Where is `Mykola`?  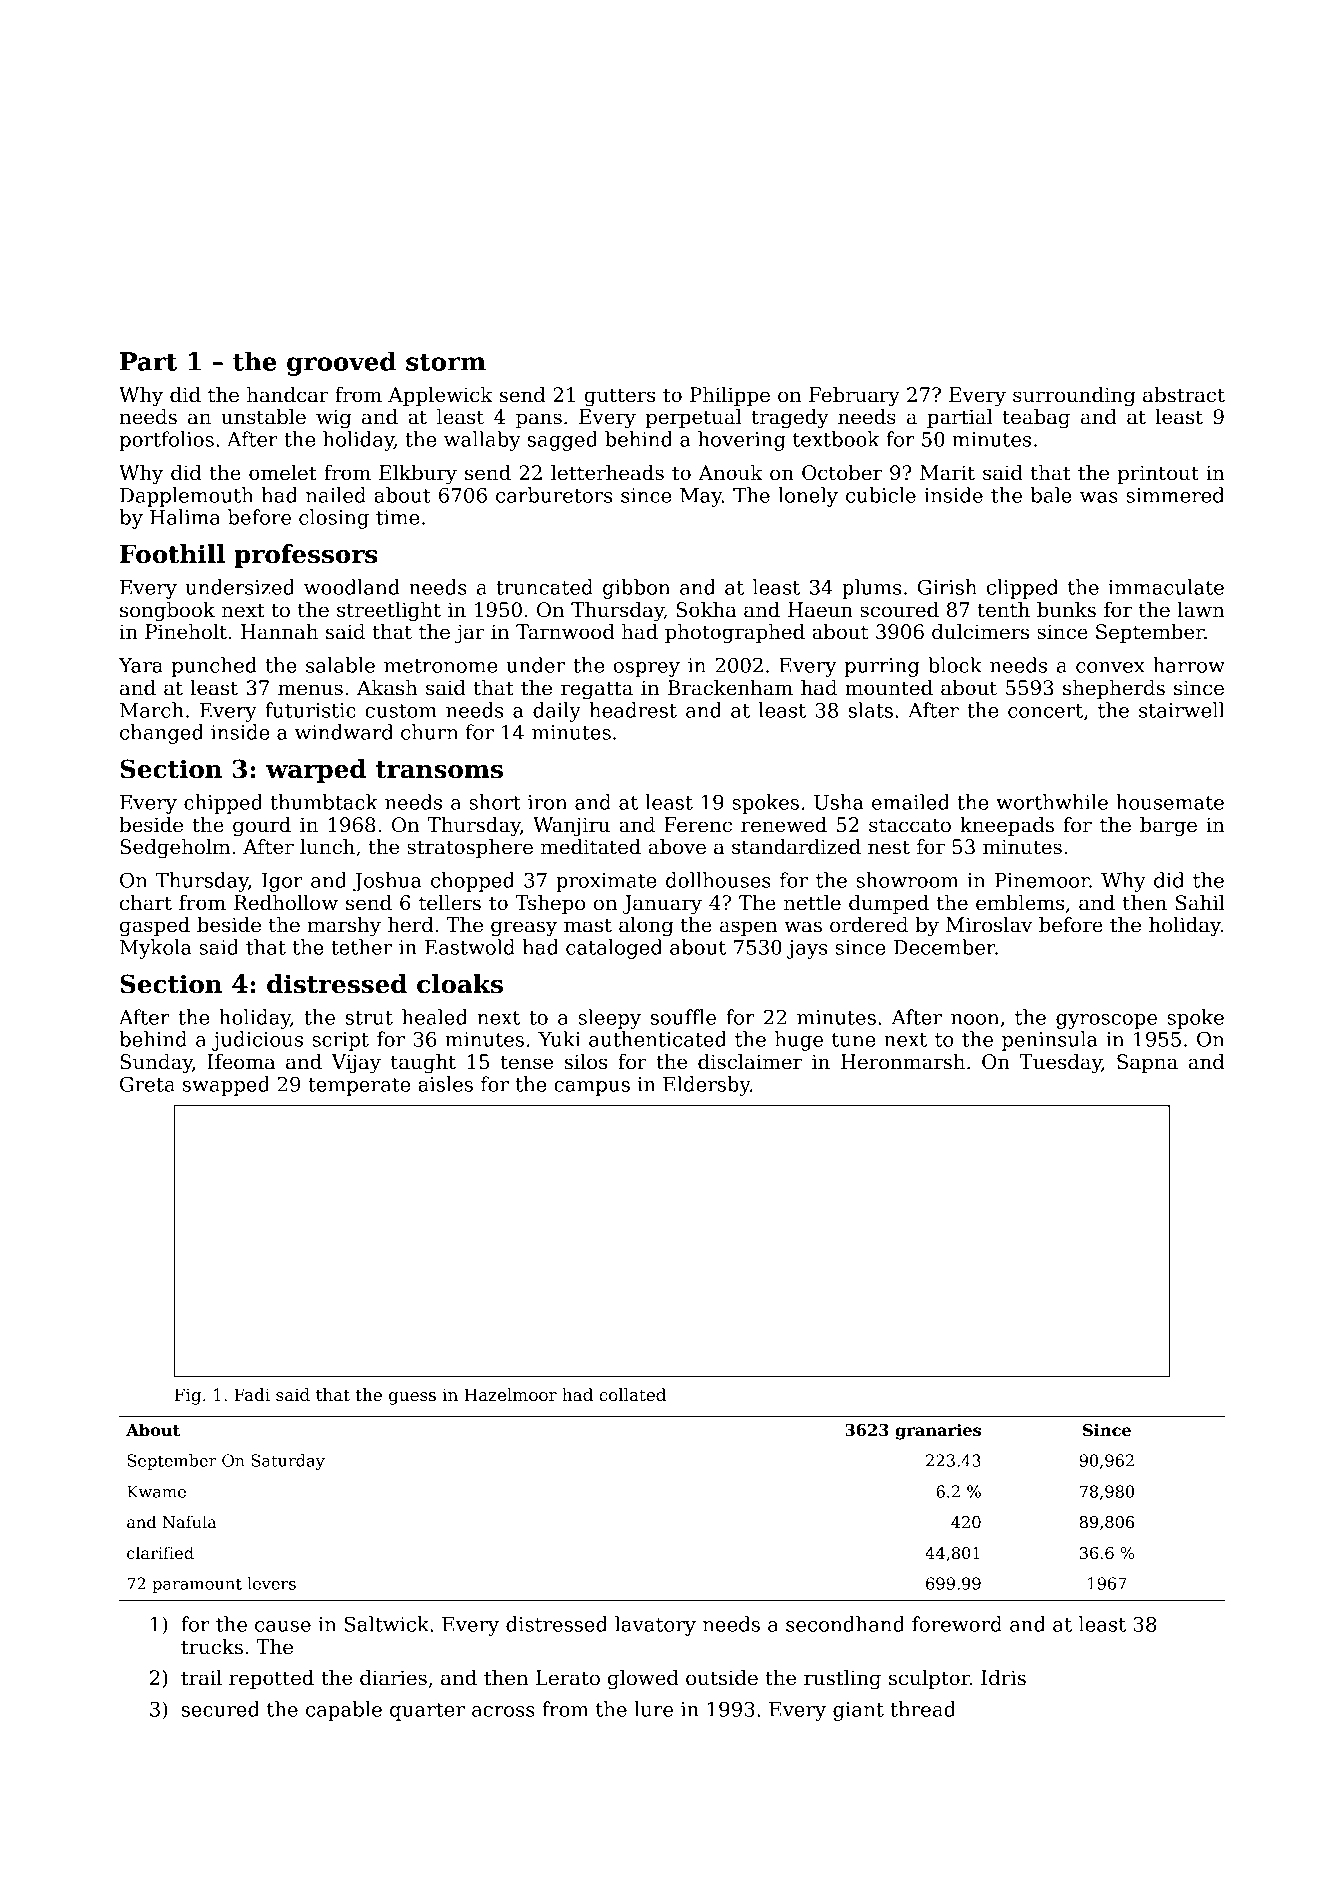
Mykola is located at coordinates (156, 949).
